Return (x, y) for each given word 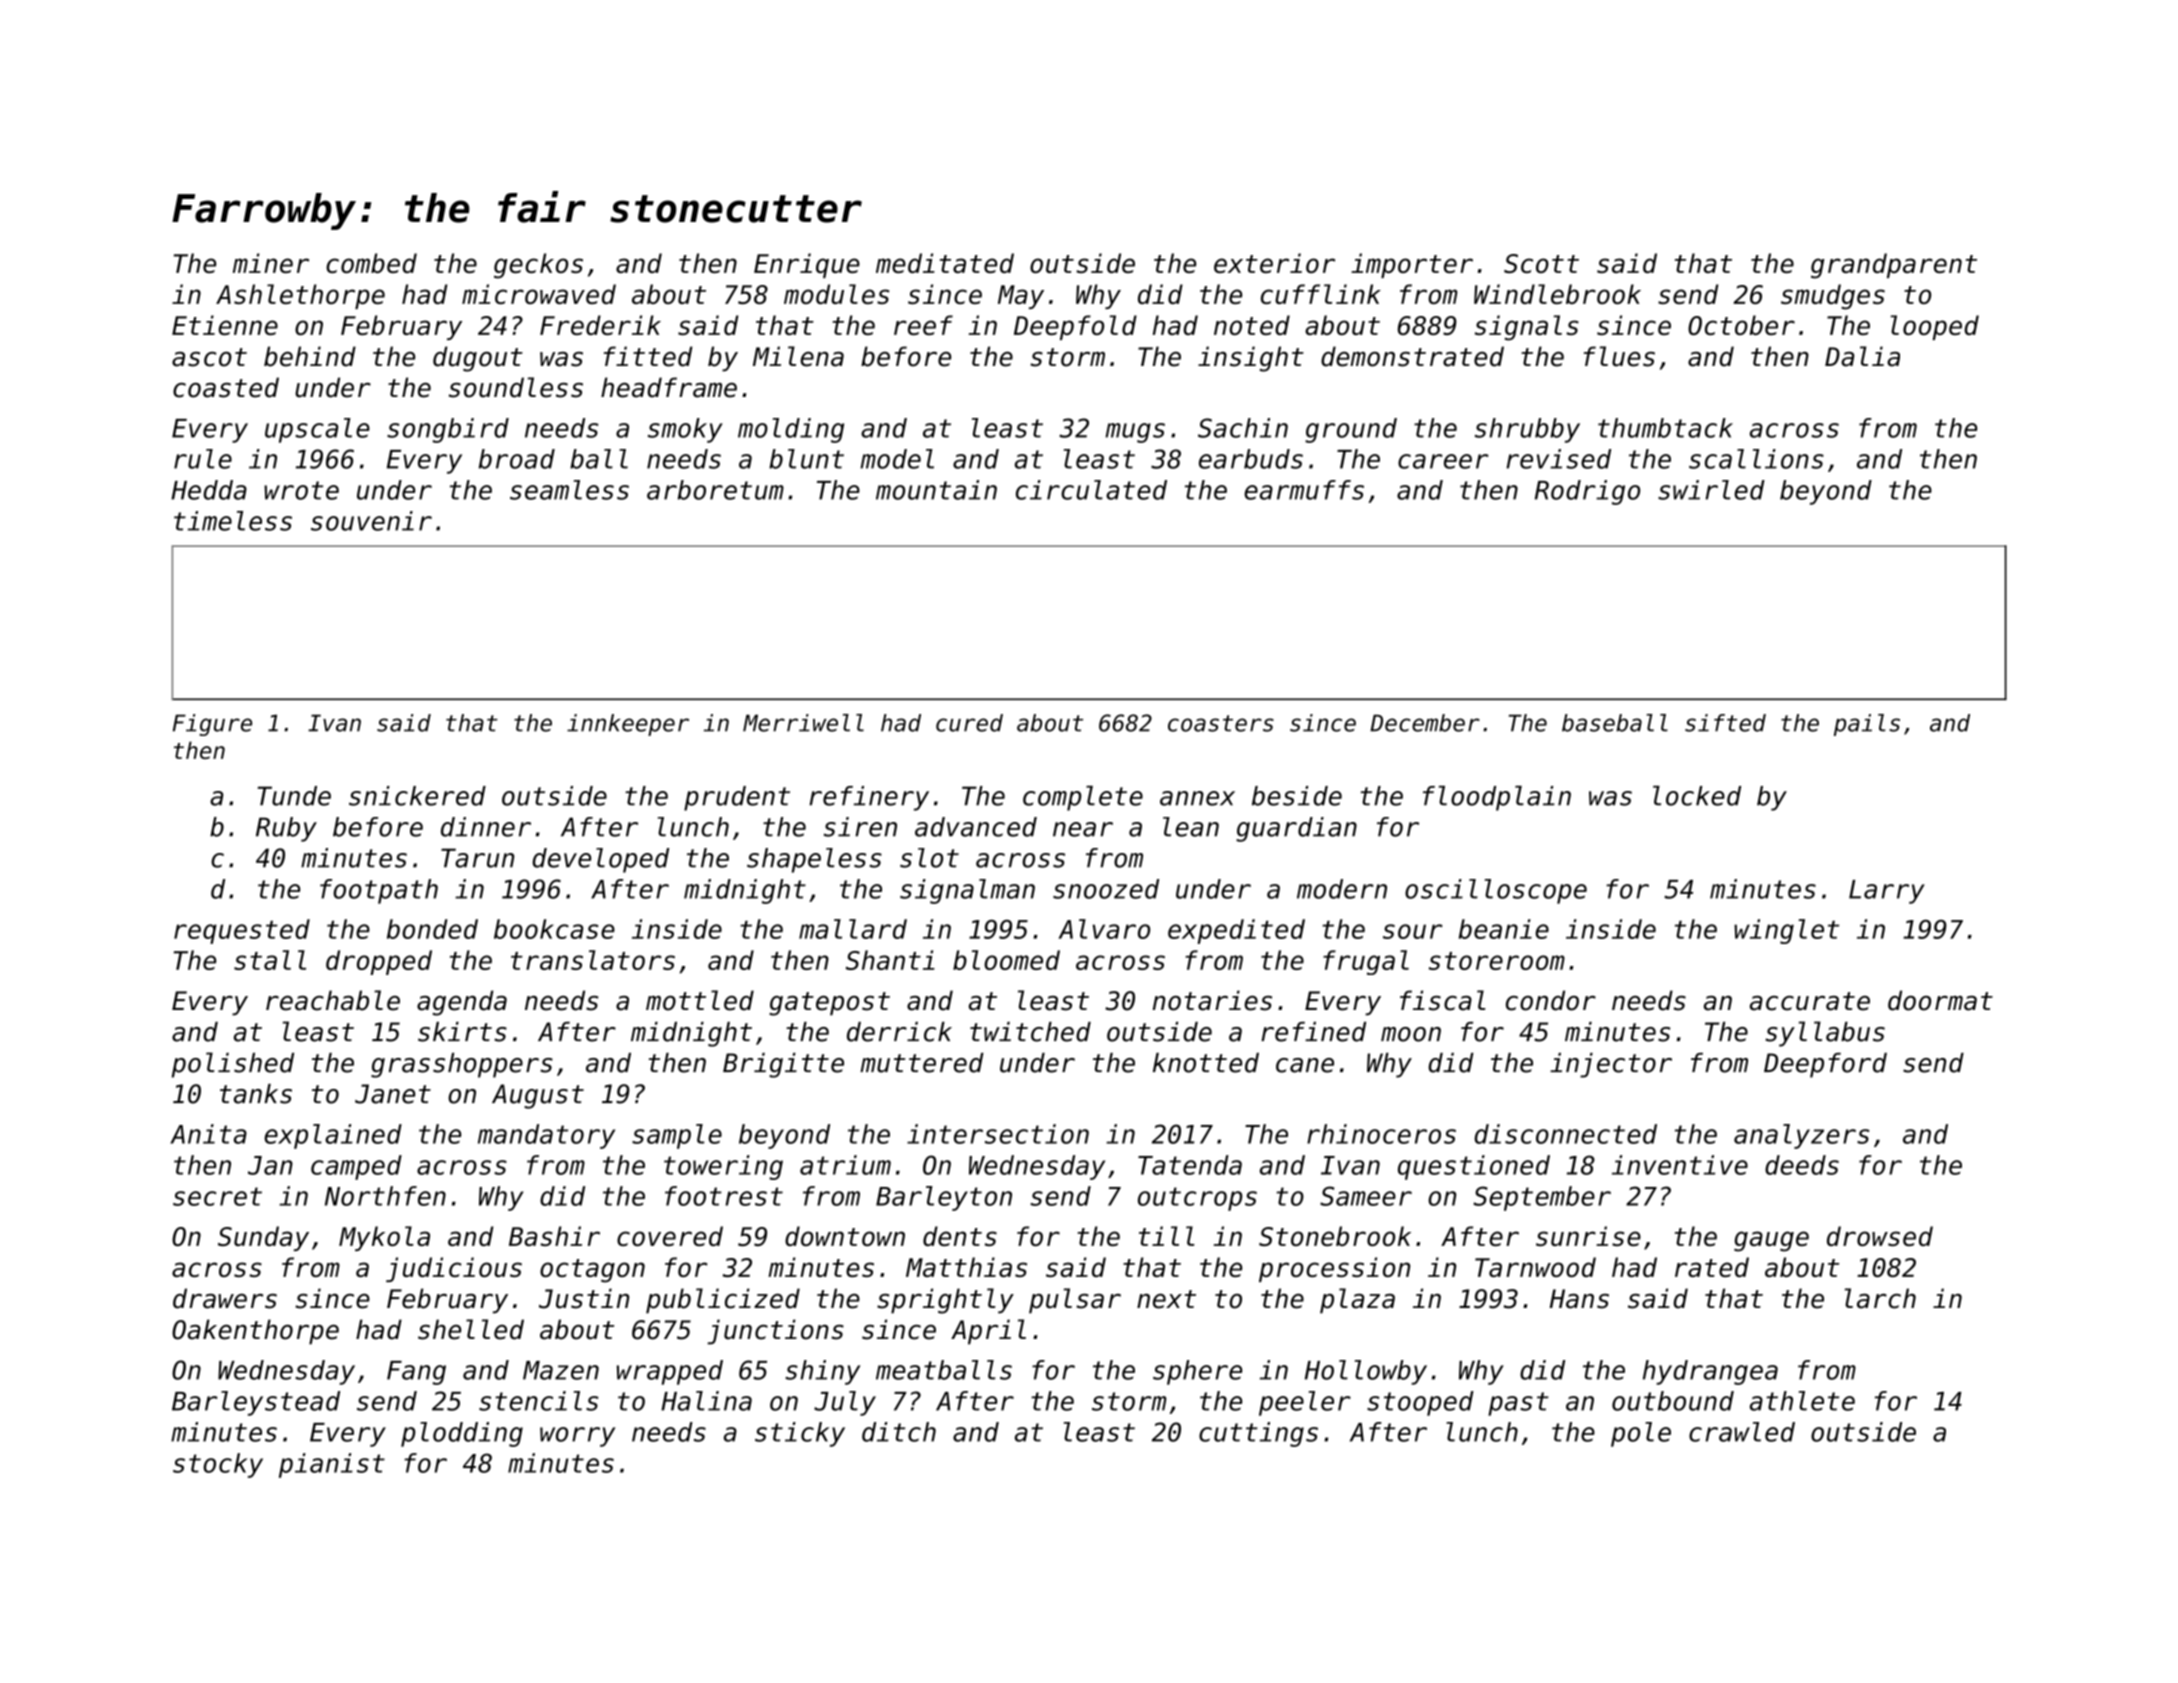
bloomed (1006, 960)
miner (271, 263)
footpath (379, 891)
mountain (936, 490)
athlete (1802, 1401)
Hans (1579, 1299)
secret (217, 1196)
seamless (569, 490)
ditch (899, 1432)
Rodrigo (1587, 492)
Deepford (1825, 1065)
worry (577, 1437)
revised (1558, 459)
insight (1251, 359)
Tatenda (1190, 1165)
